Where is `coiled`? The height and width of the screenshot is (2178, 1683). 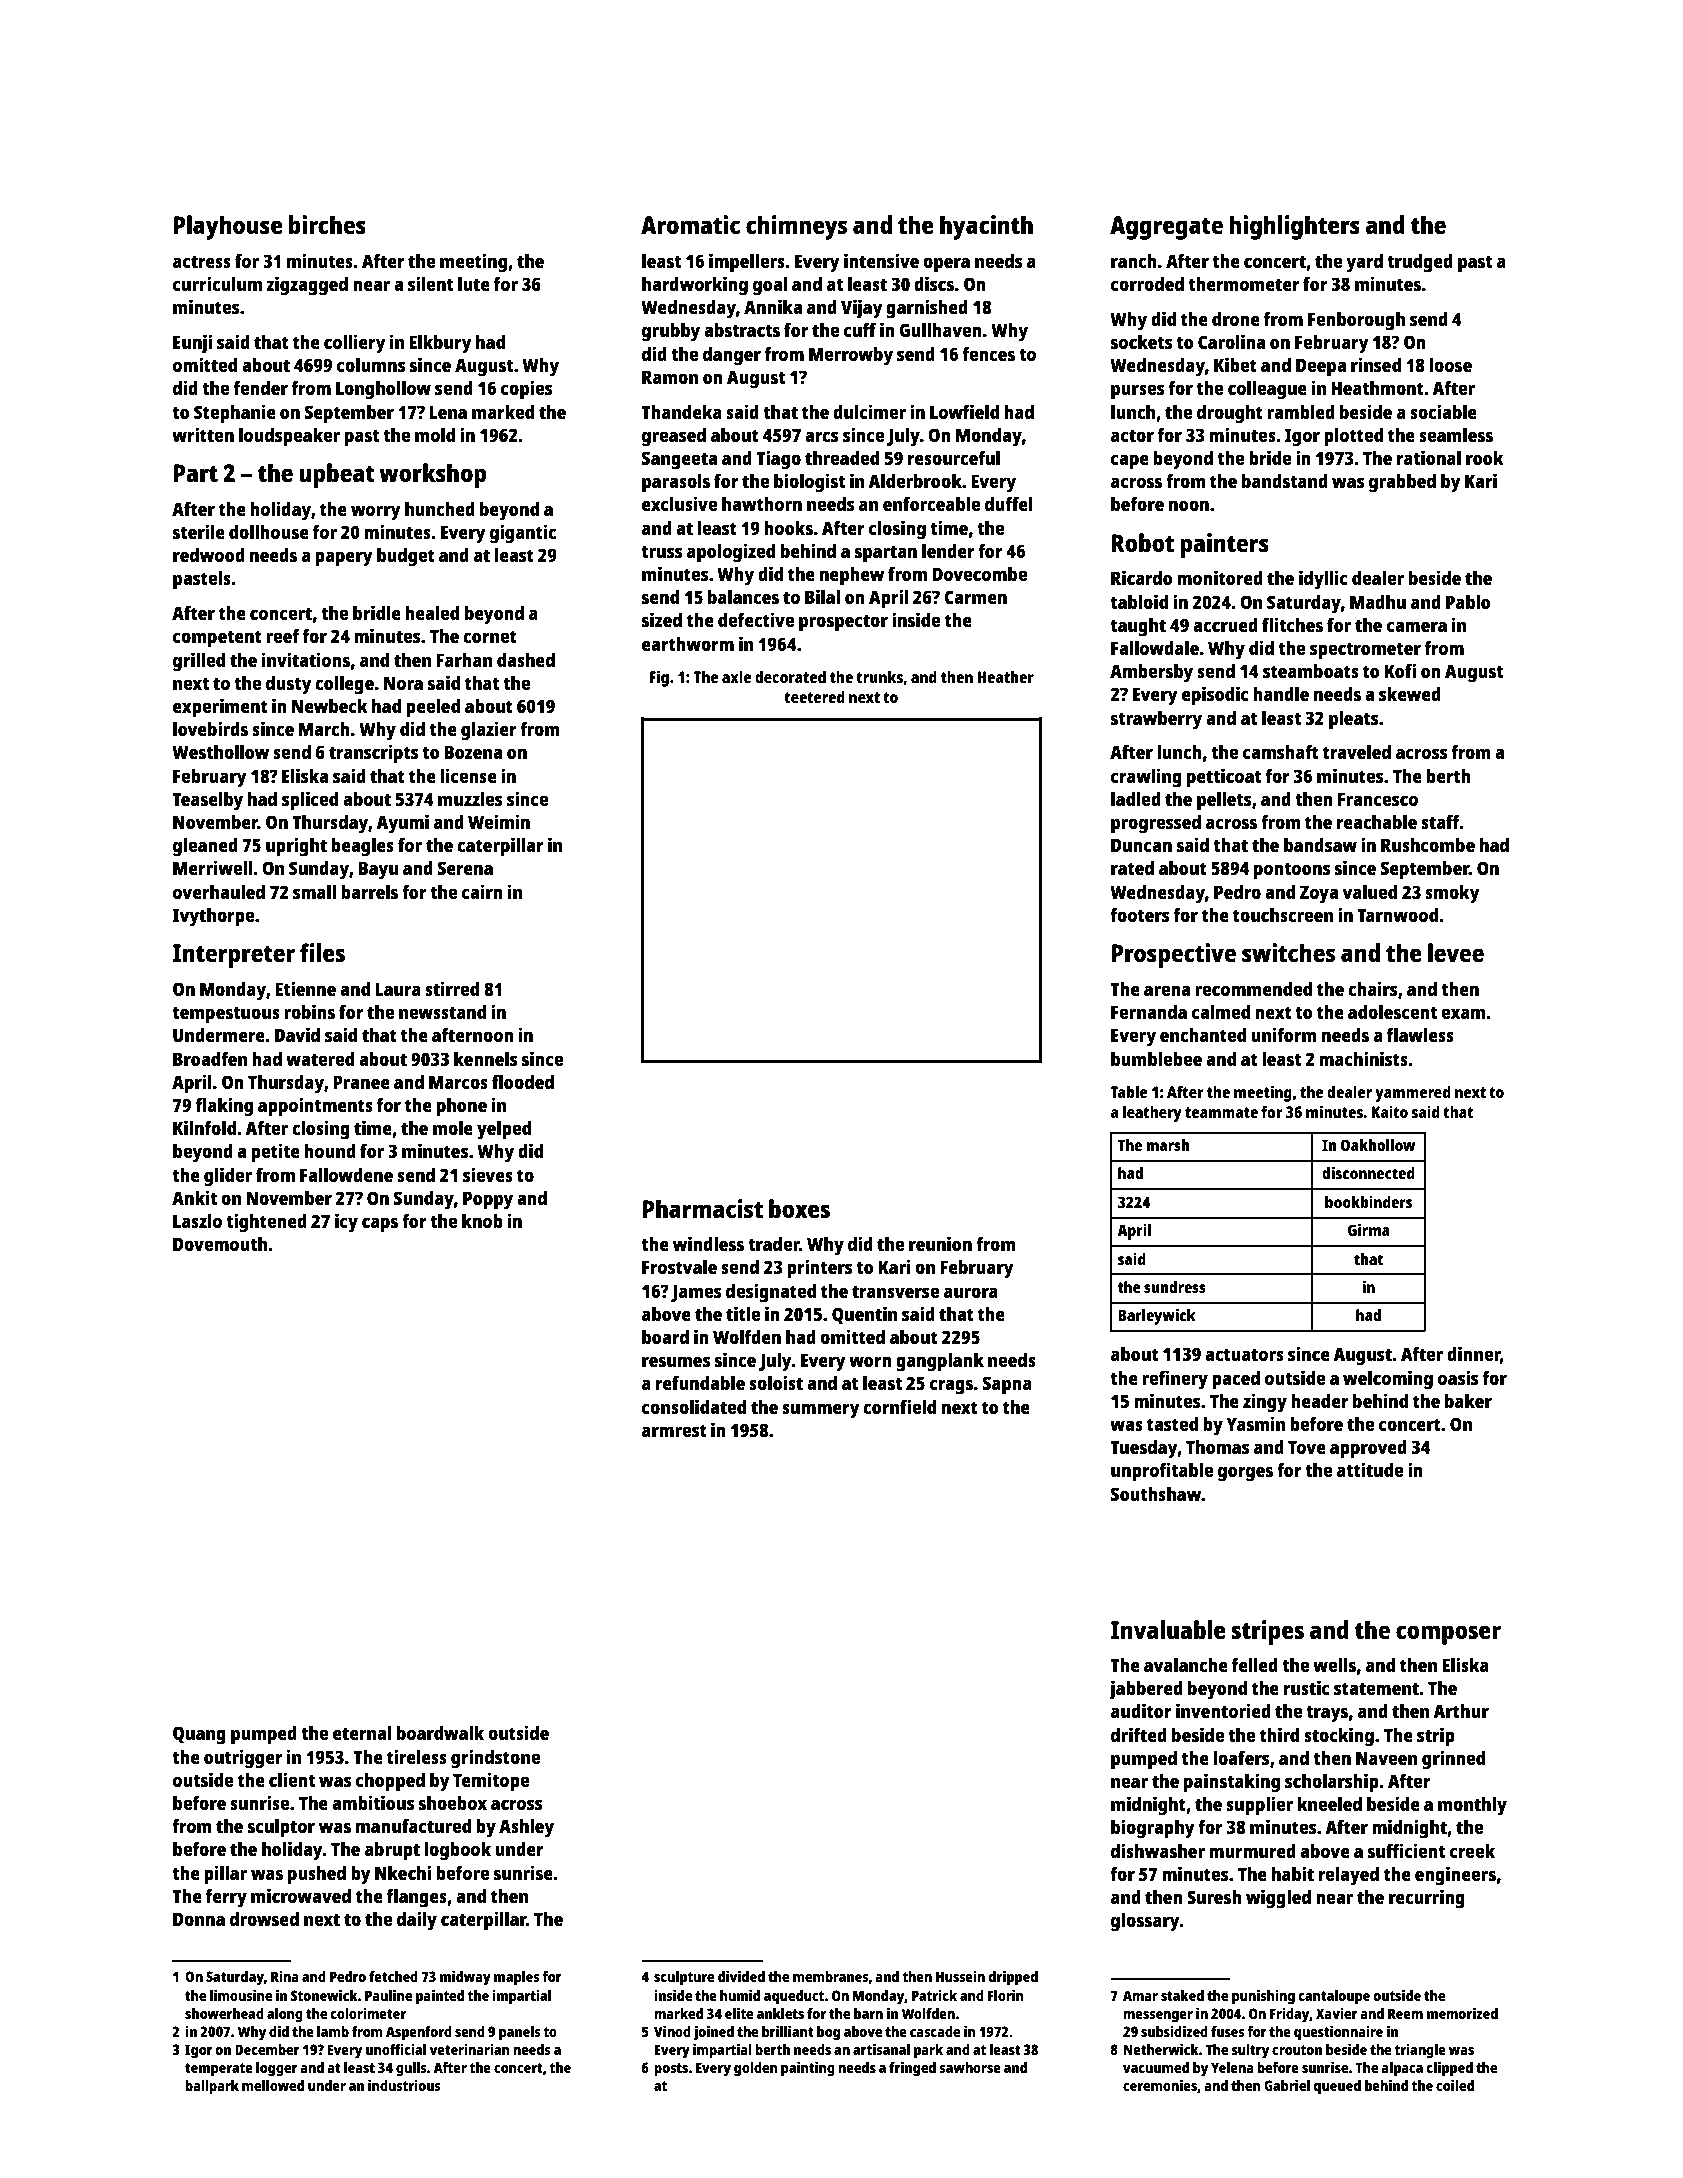
coiled is located at coordinates (1455, 2085).
